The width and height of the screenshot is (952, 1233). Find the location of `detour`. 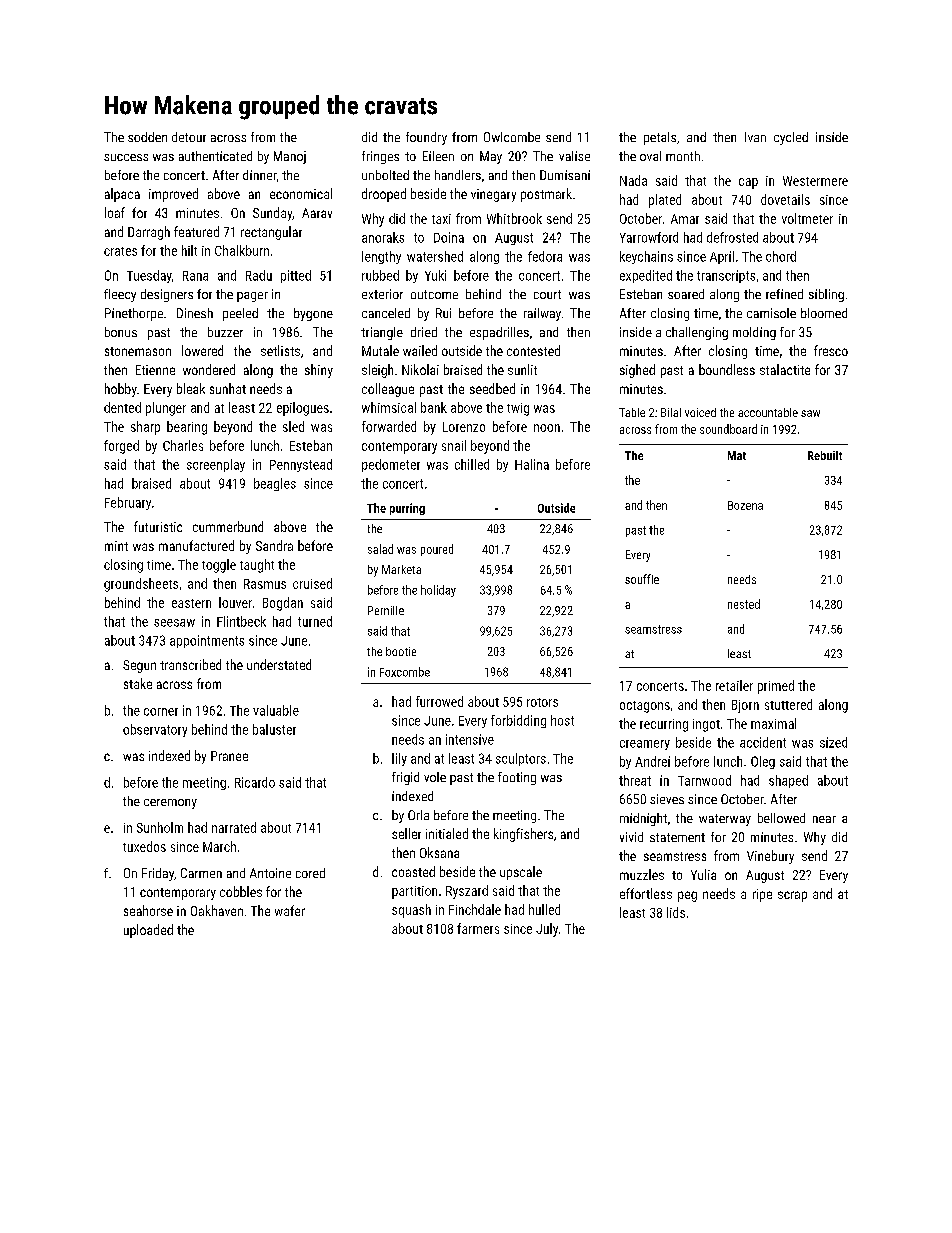

detour is located at coordinates (189, 137).
